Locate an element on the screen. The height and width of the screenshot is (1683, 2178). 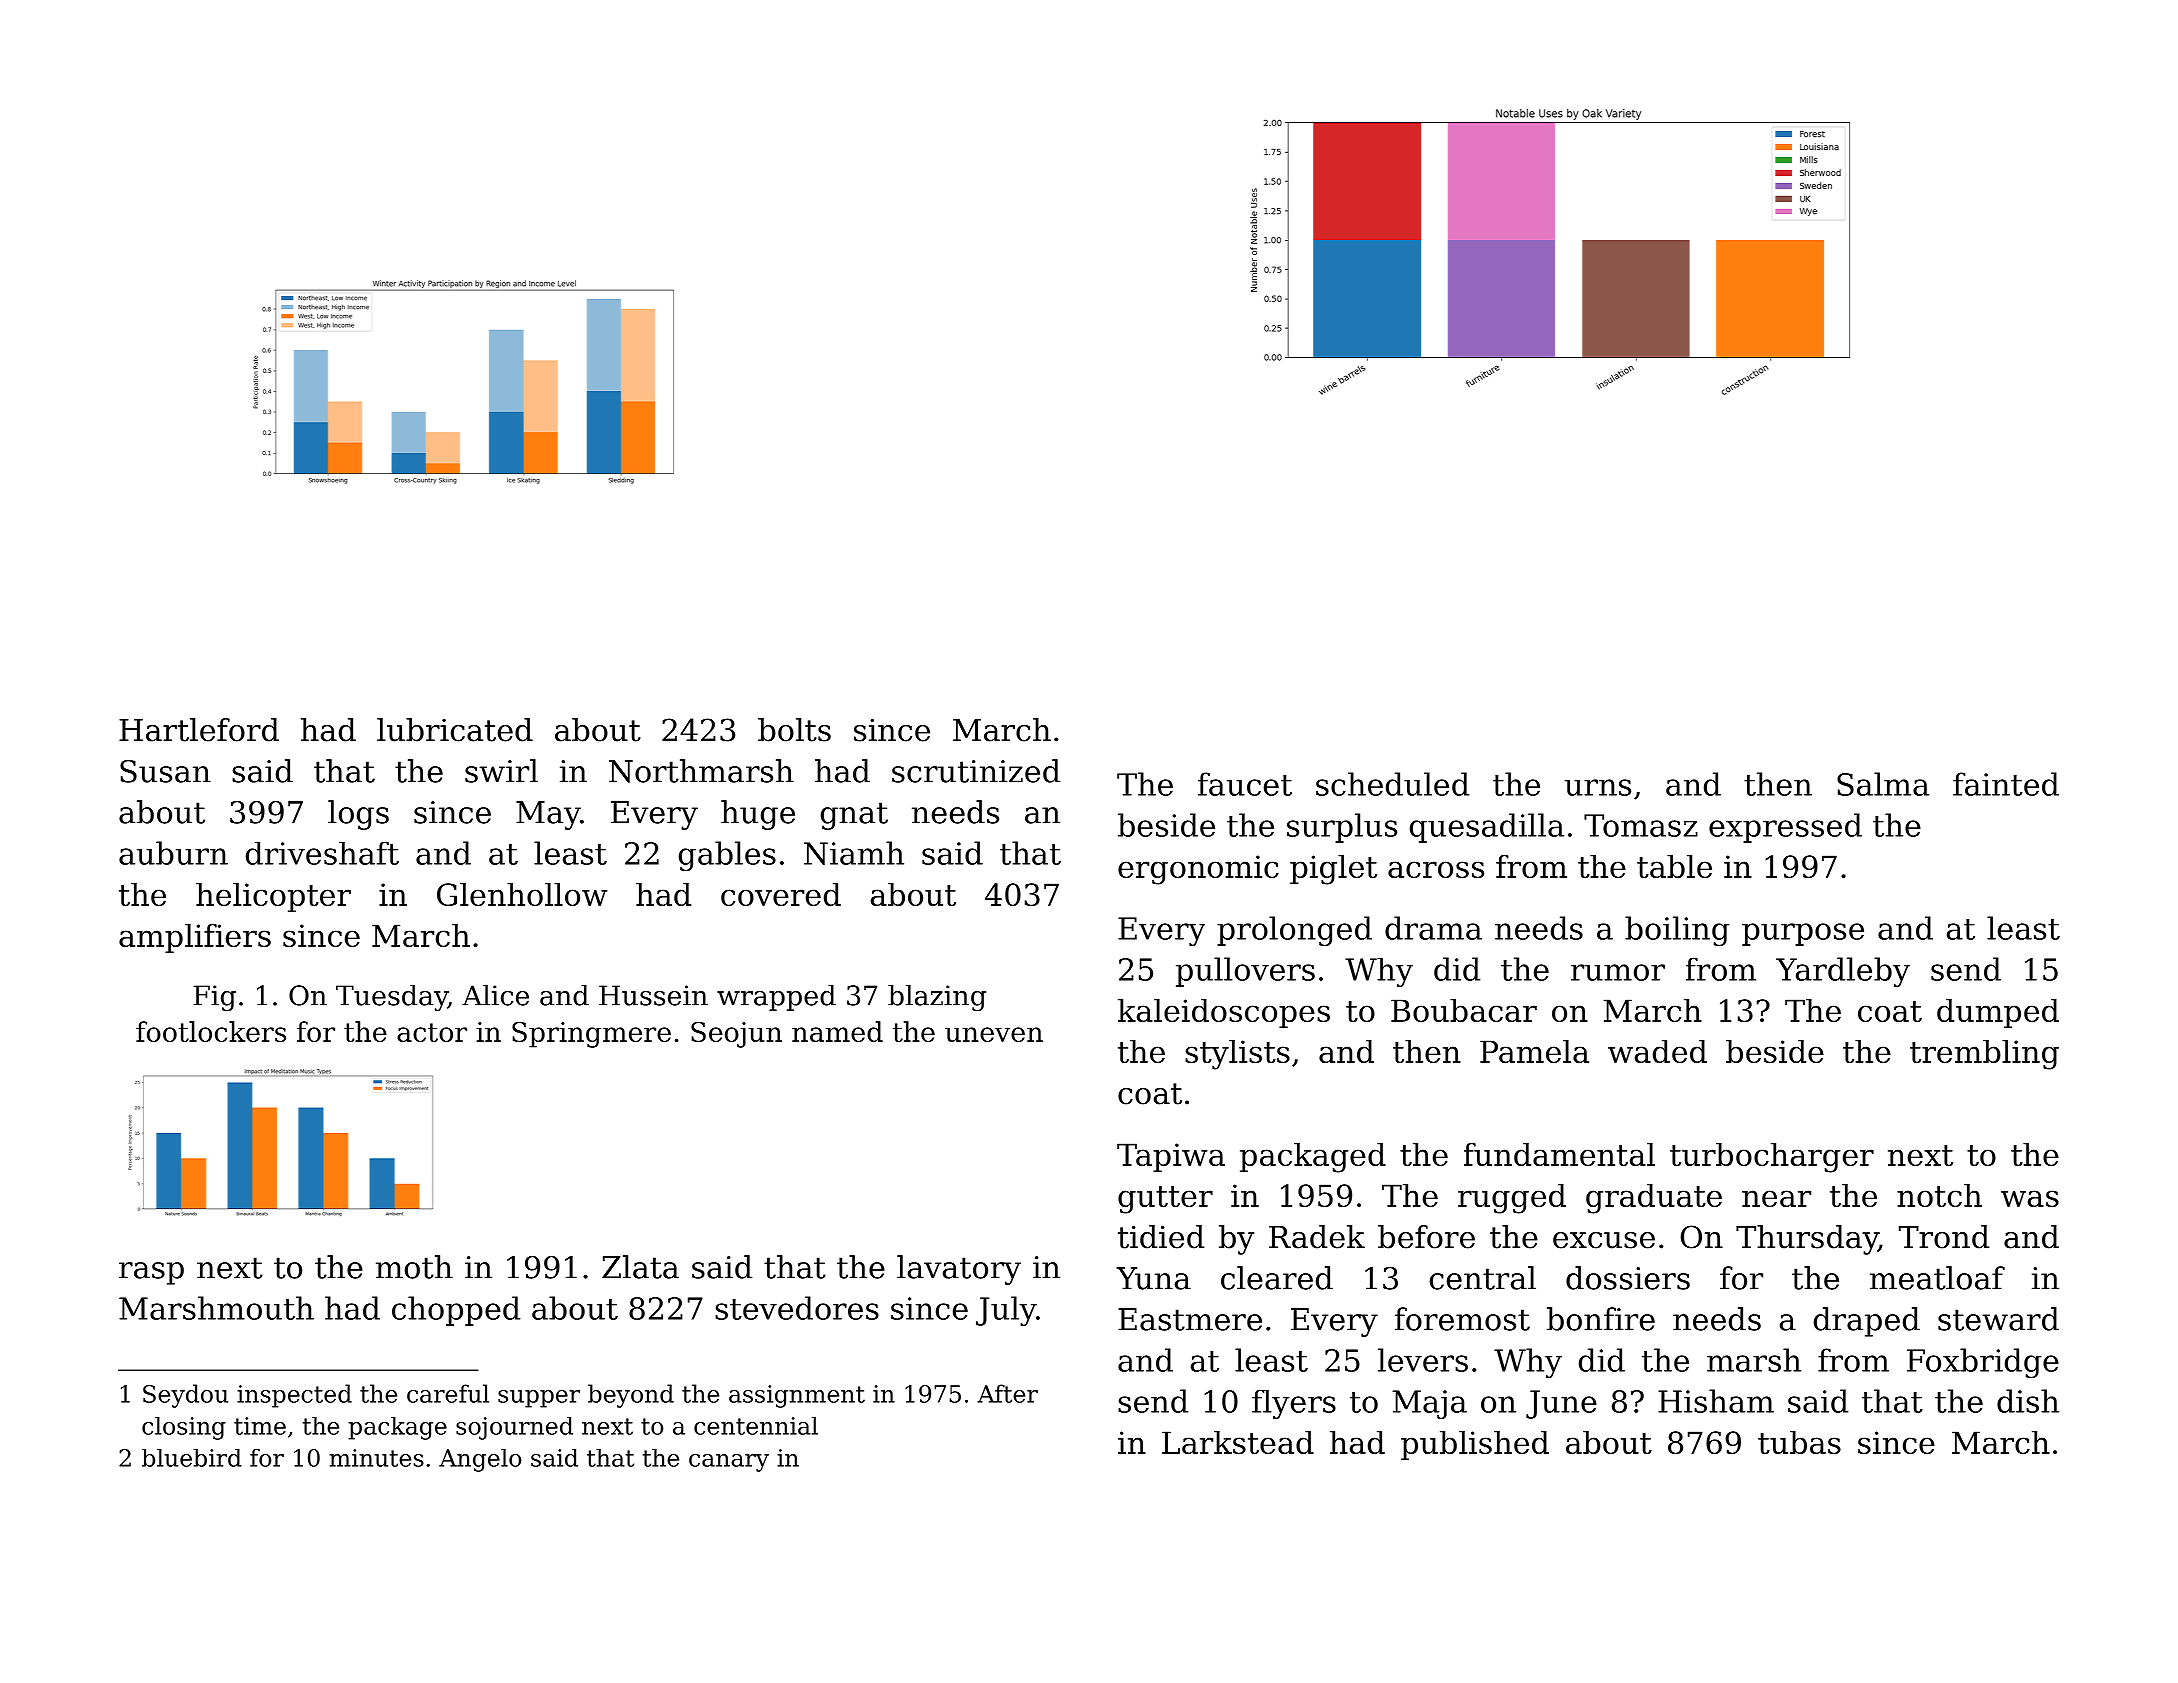
pullovers is located at coordinates (1245, 972).
